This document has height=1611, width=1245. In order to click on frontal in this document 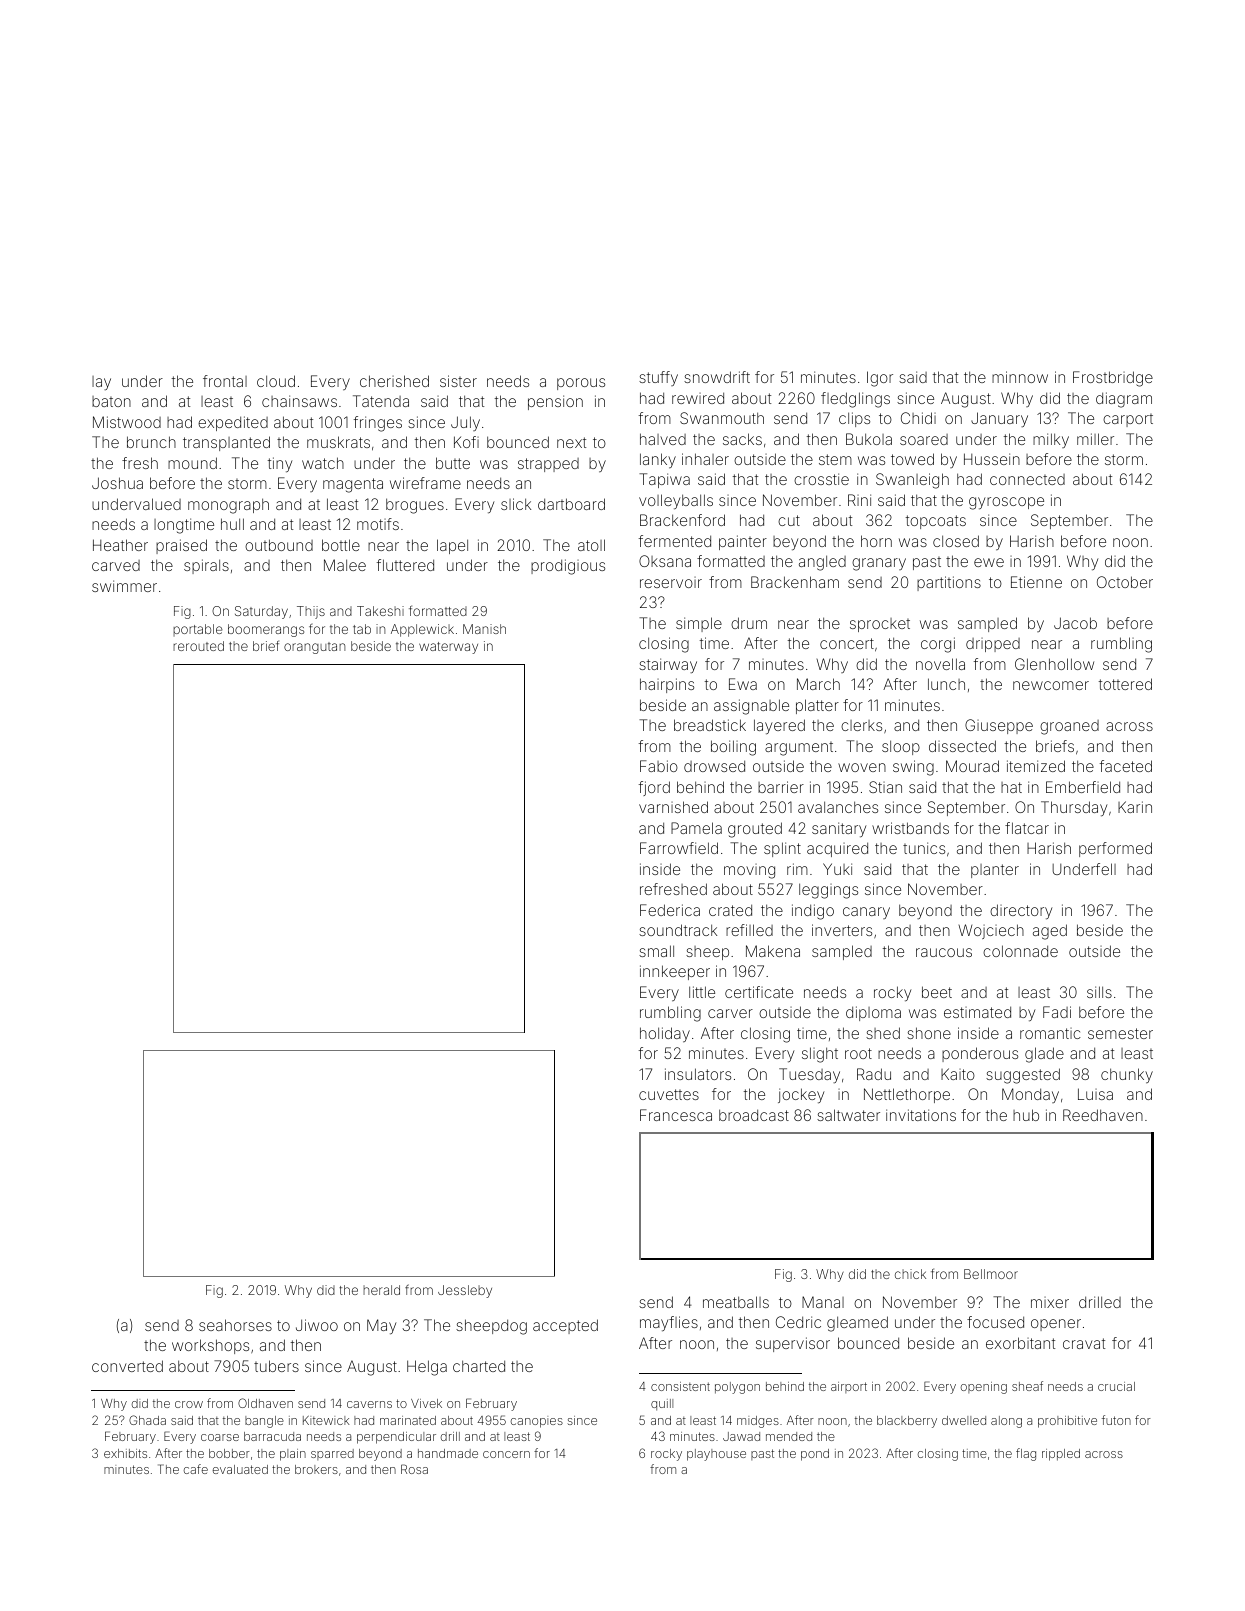, I will do `click(225, 381)`.
